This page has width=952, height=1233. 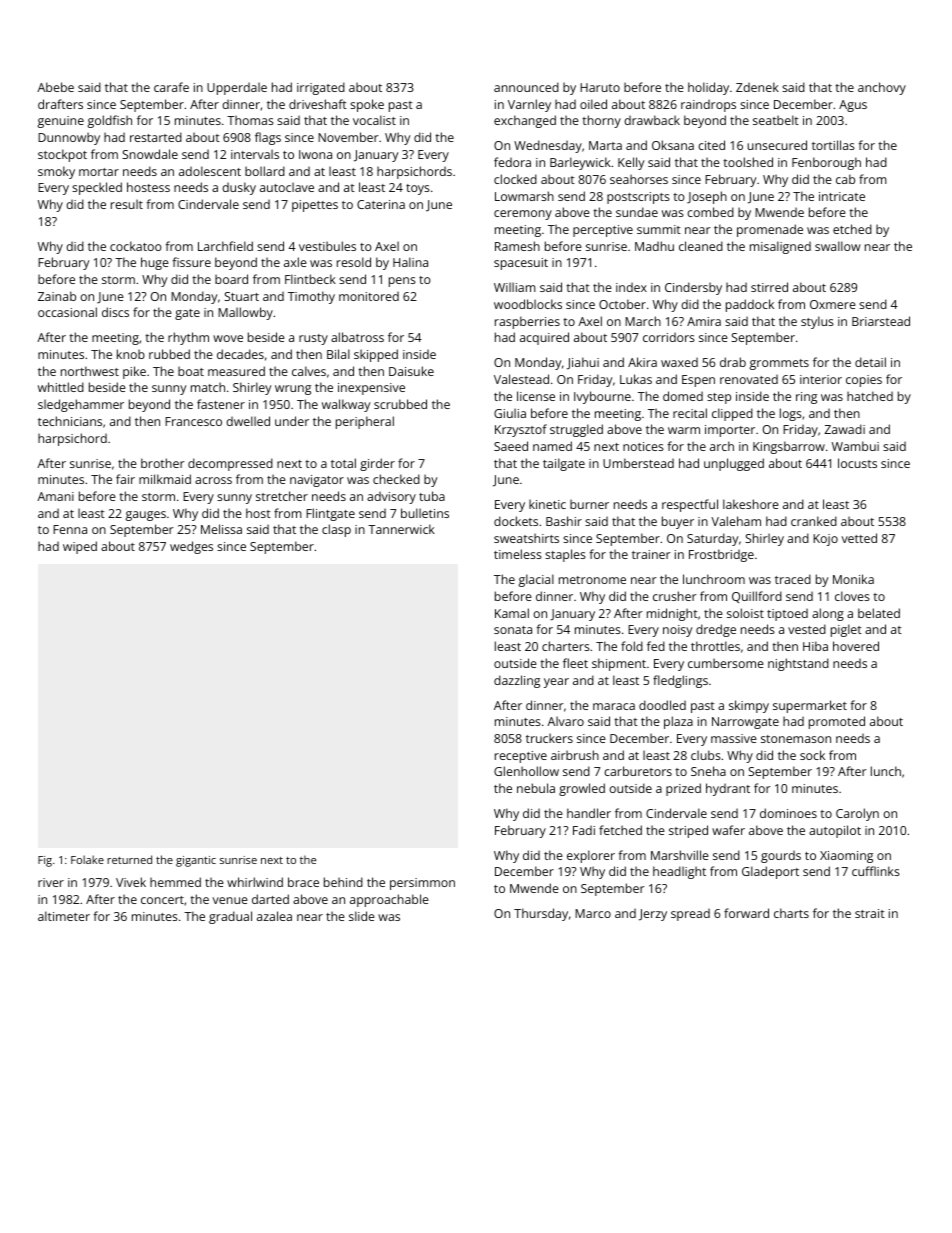 I want to click on discs, so click(x=115, y=312).
